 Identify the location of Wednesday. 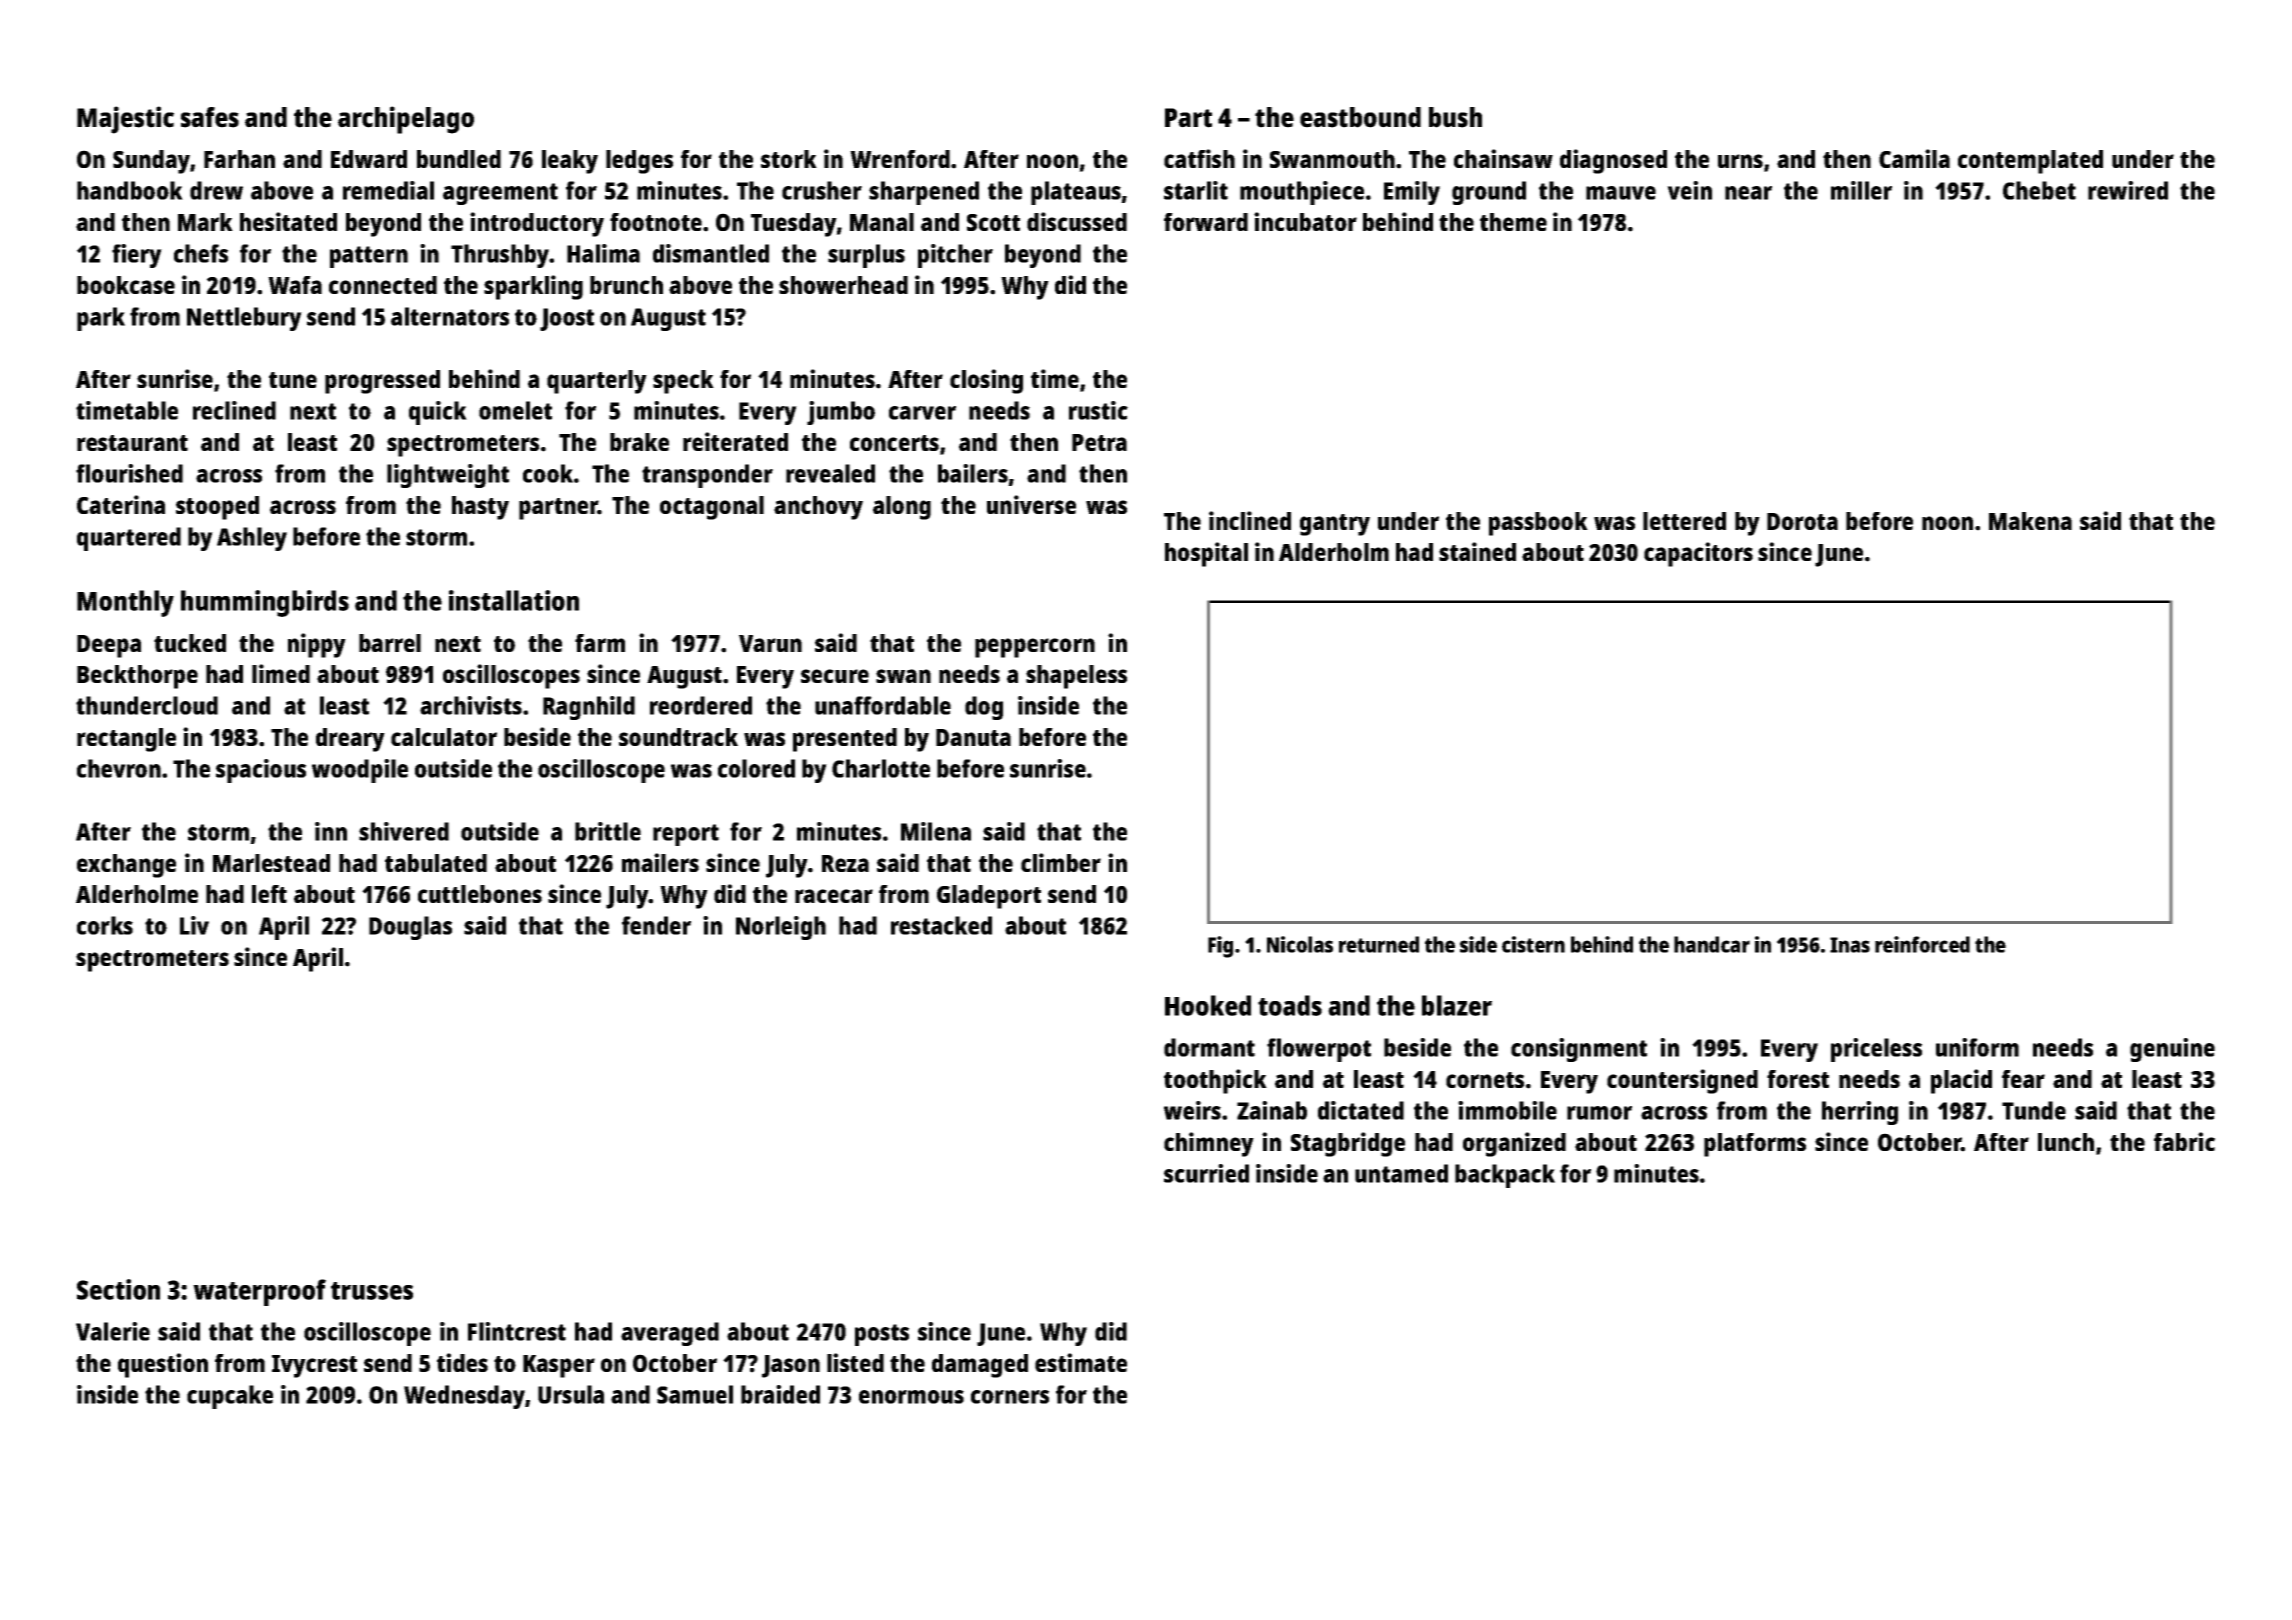
(464, 1397).
